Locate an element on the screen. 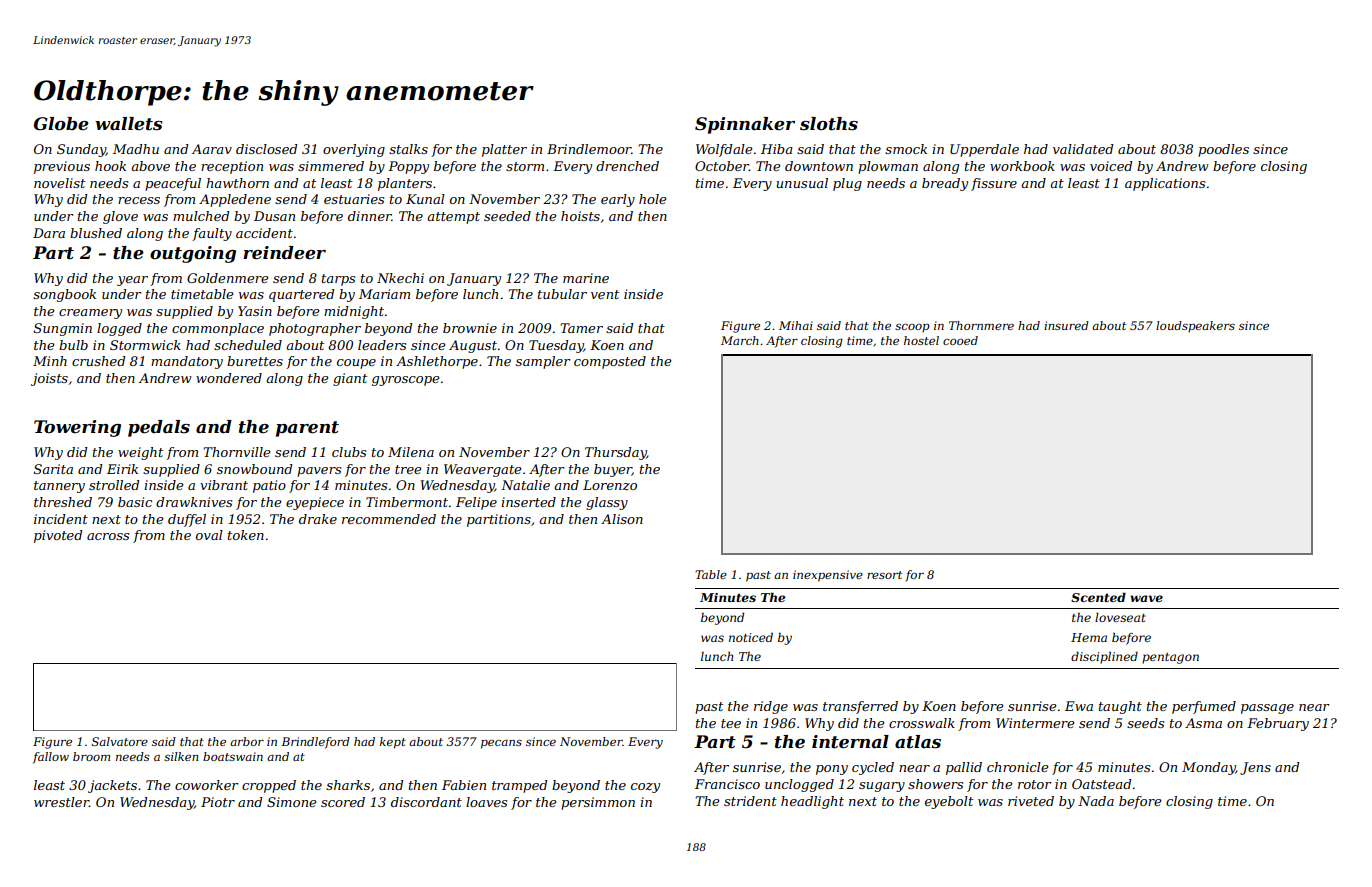 The image size is (1372, 887). duffel is located at coordinates (187, 520).
